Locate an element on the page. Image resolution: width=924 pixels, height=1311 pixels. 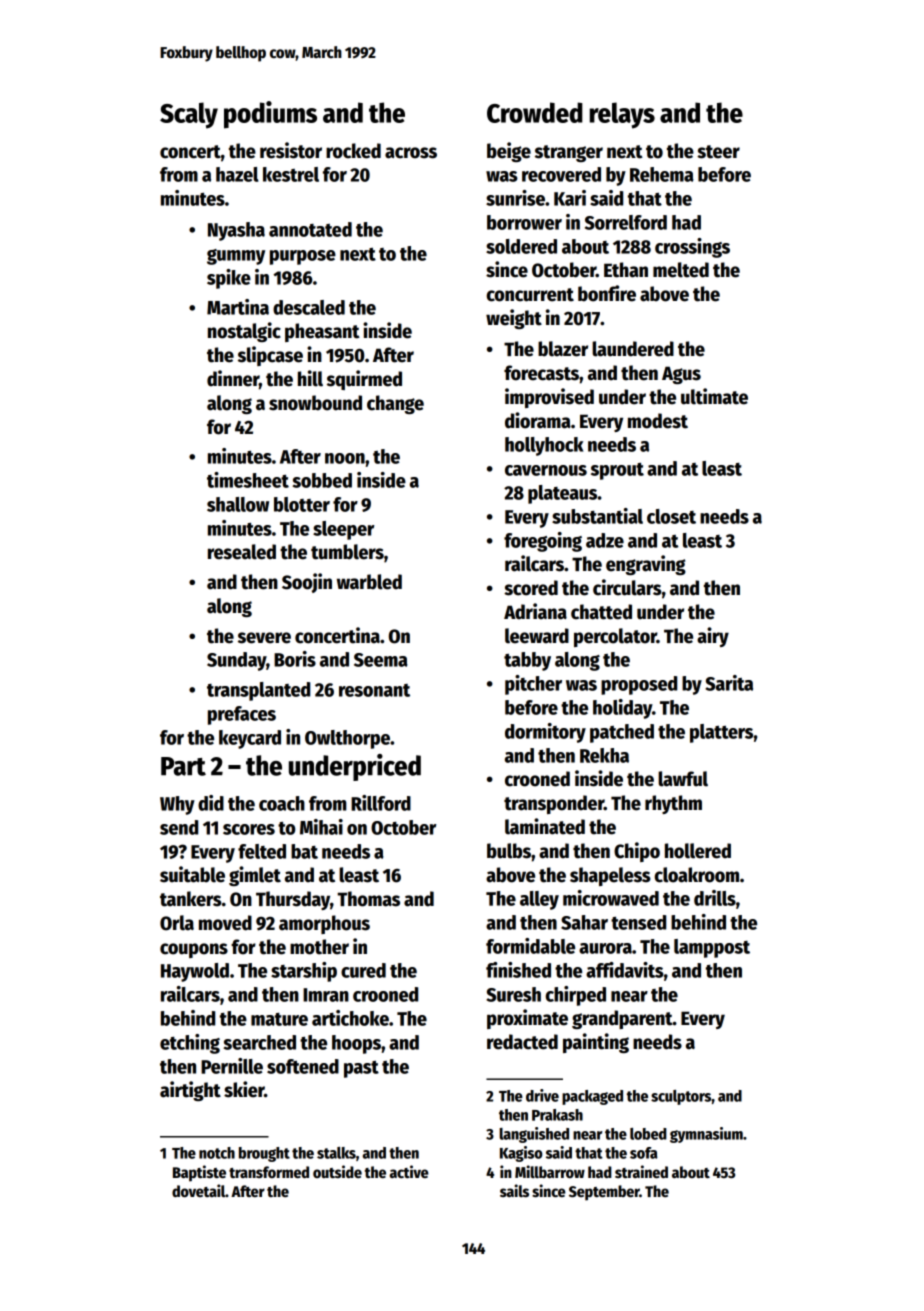
Rekha is located at coordinates (604, 755).
